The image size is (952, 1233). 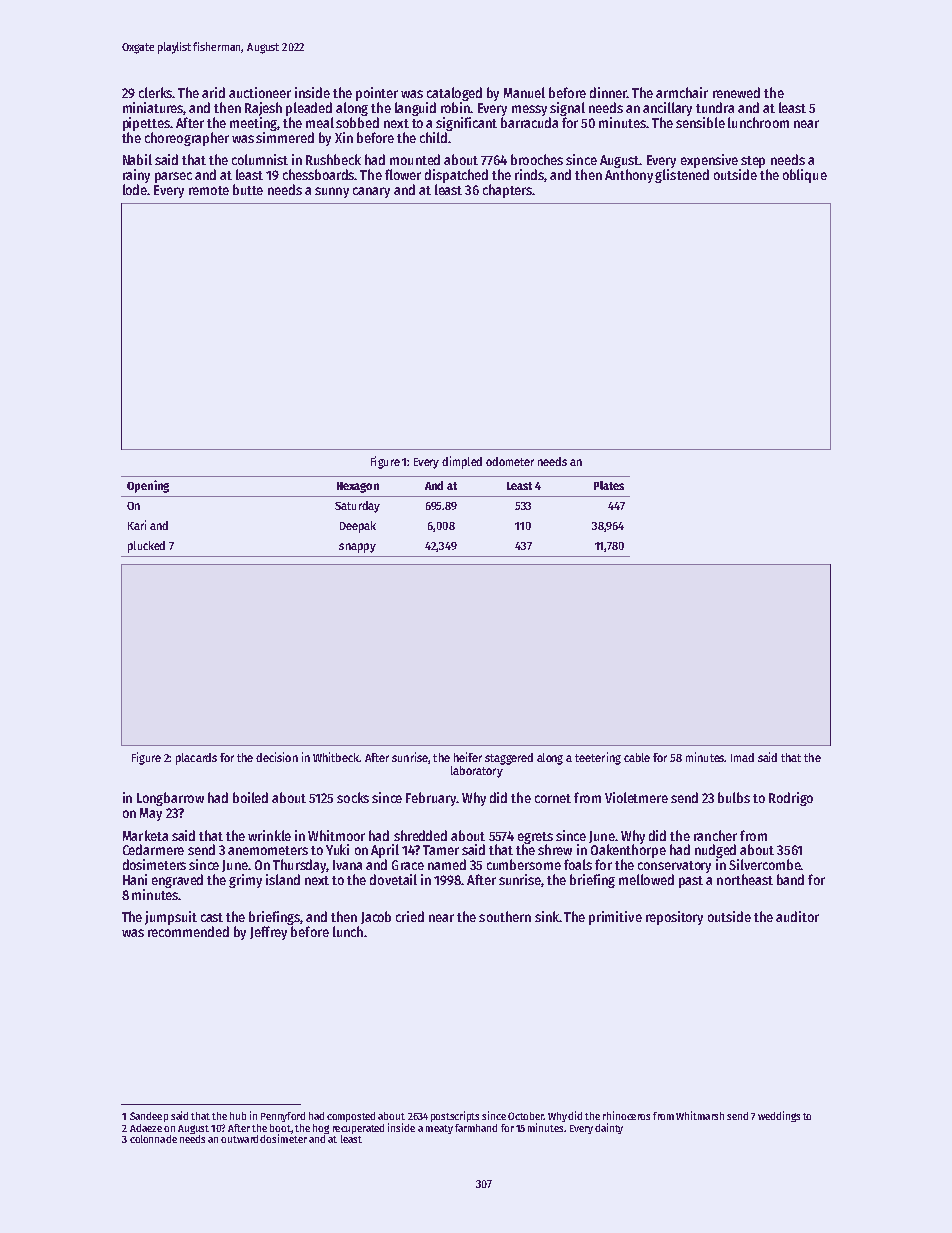 What do you see at coordinates (188, 931) in the image?
I see `recommended` at bounding box center [188, 931].
